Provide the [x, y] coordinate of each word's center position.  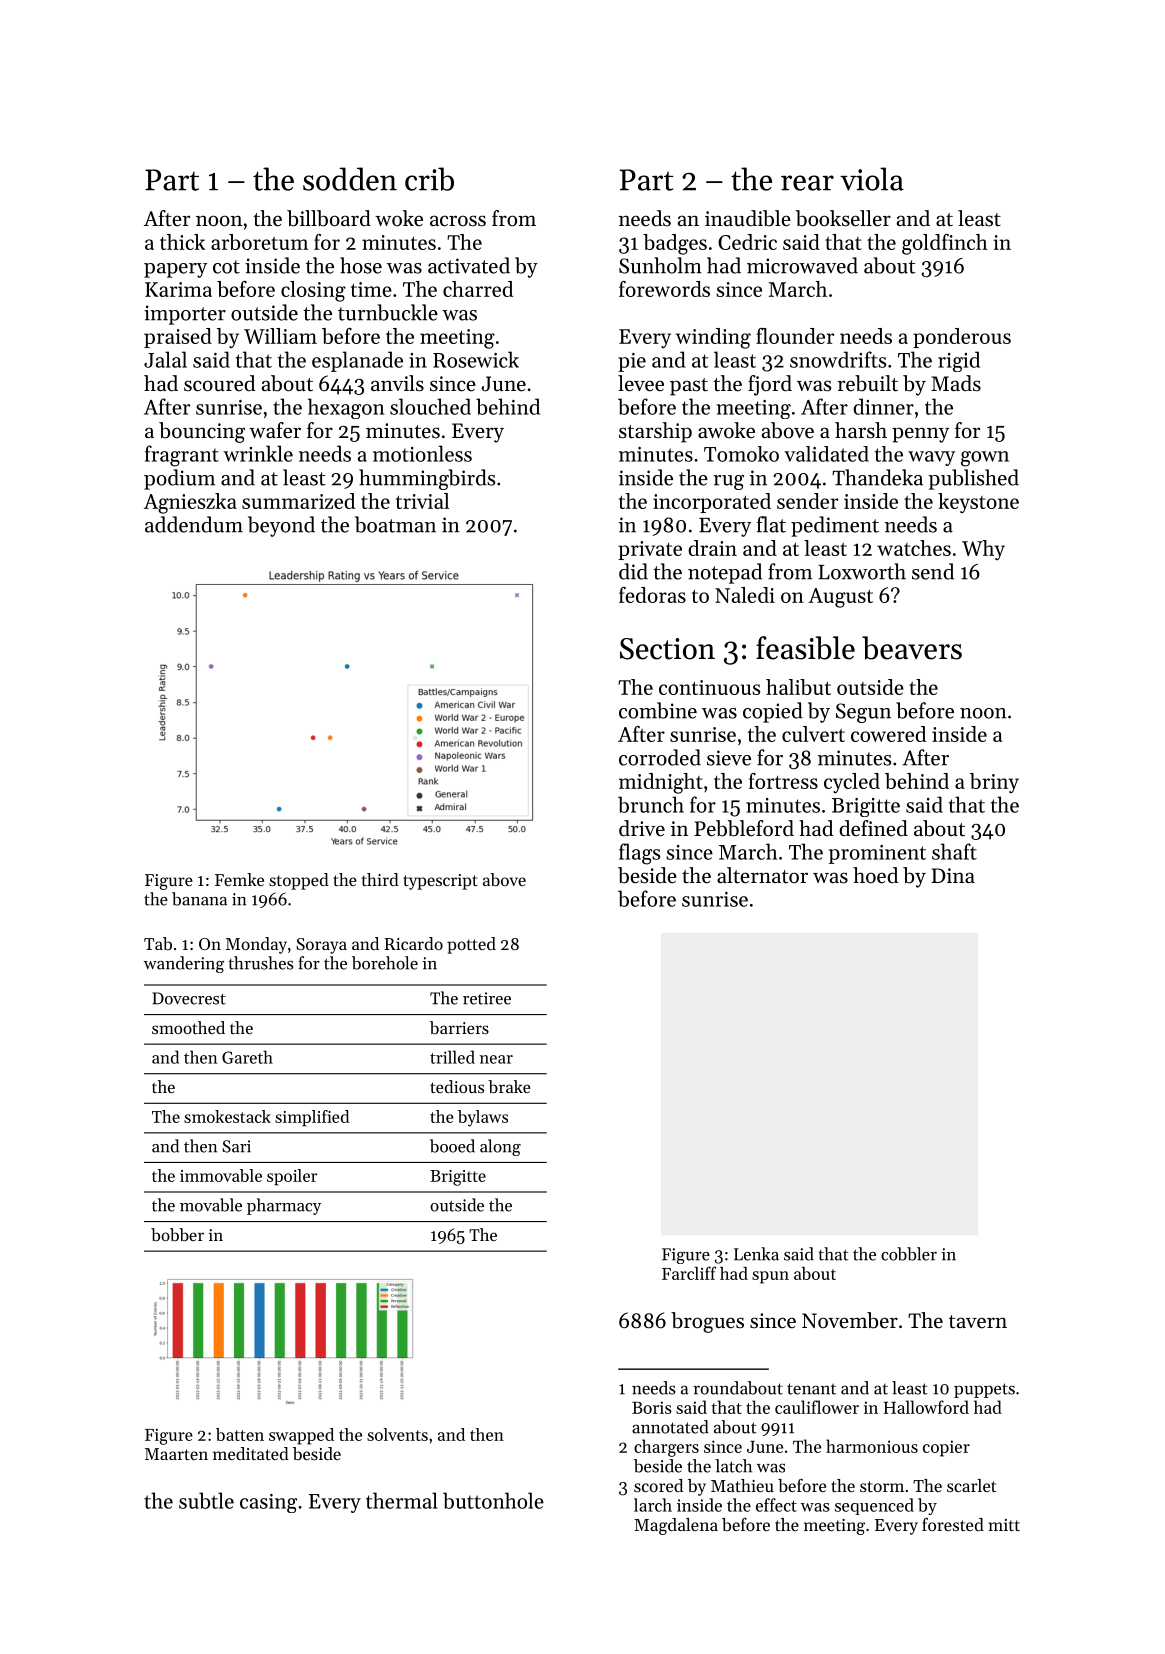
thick [182, 242]
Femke [239, 879]
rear [807, 183]
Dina [953, 875]
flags [639, 854]
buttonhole [493, 1500]
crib [429, 179]
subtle [206, 1500]
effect [776, 1505]
